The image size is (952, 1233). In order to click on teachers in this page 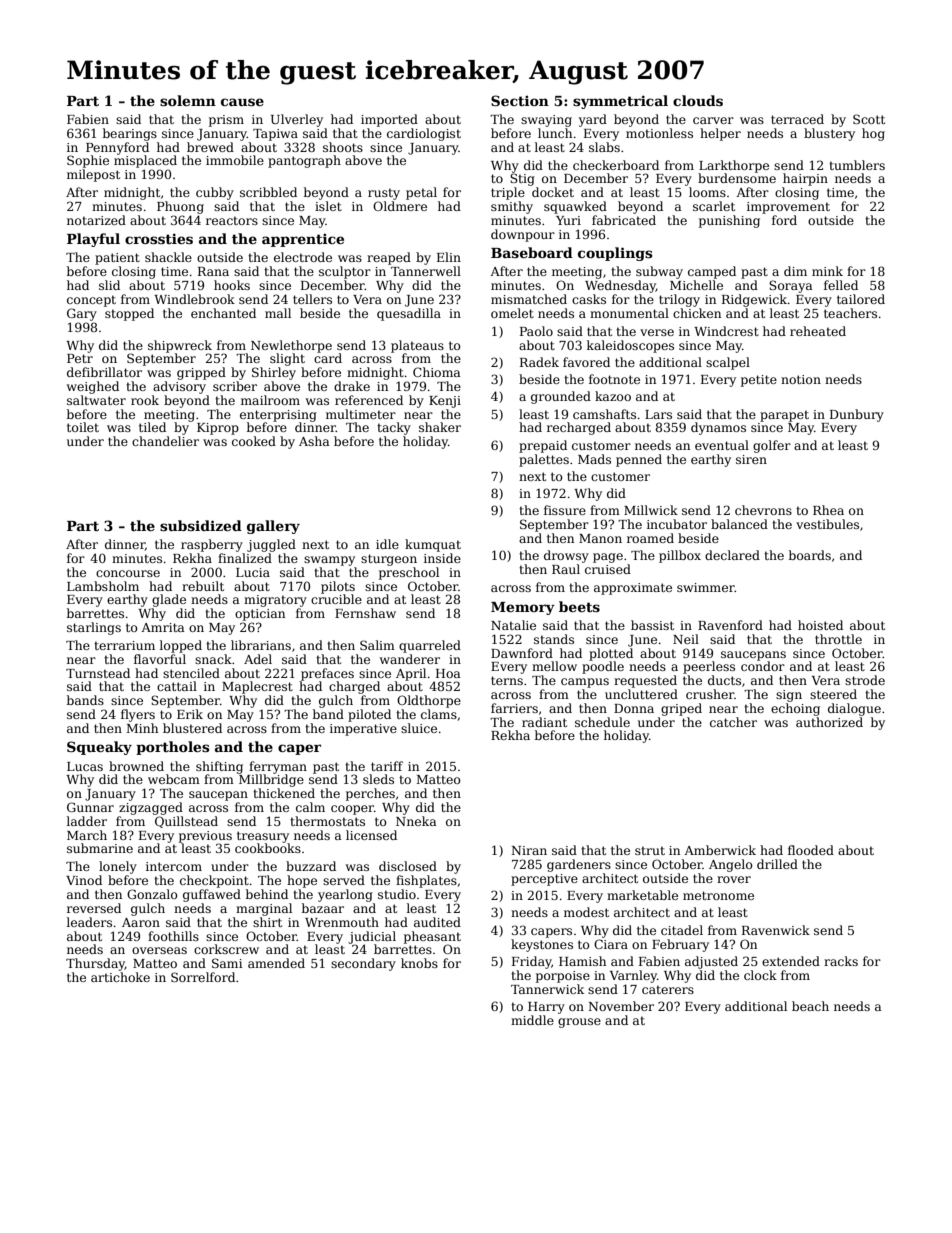, I will do `click(850, 313)`.
